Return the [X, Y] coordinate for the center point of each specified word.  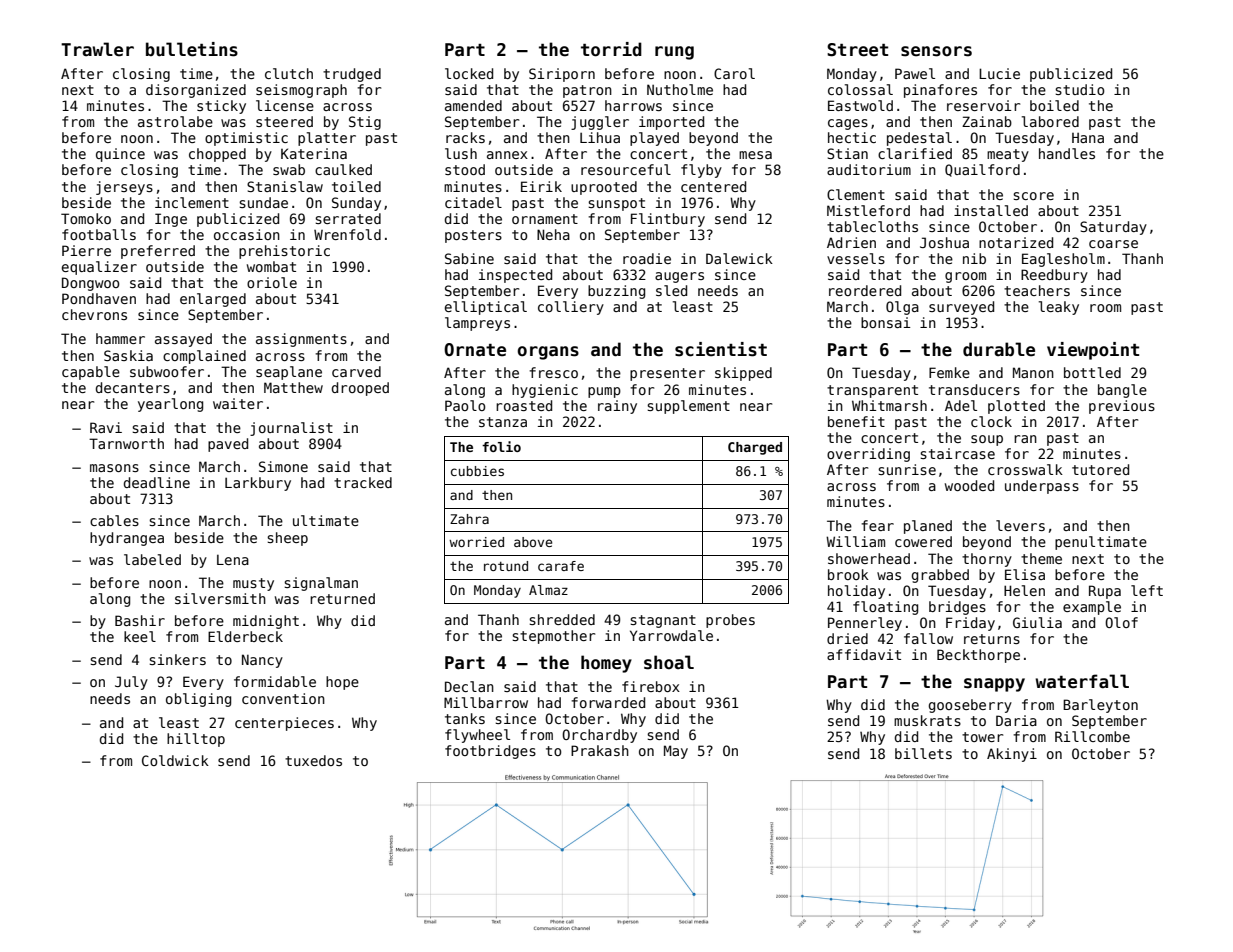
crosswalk [1025, 469]
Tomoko [86, 218]
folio [501, 446]
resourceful [626, 169]
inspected [515, 276]
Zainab [987, 121]
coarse [1113, 244]
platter [327, 139]
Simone [283, 466]
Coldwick [175, 760]
